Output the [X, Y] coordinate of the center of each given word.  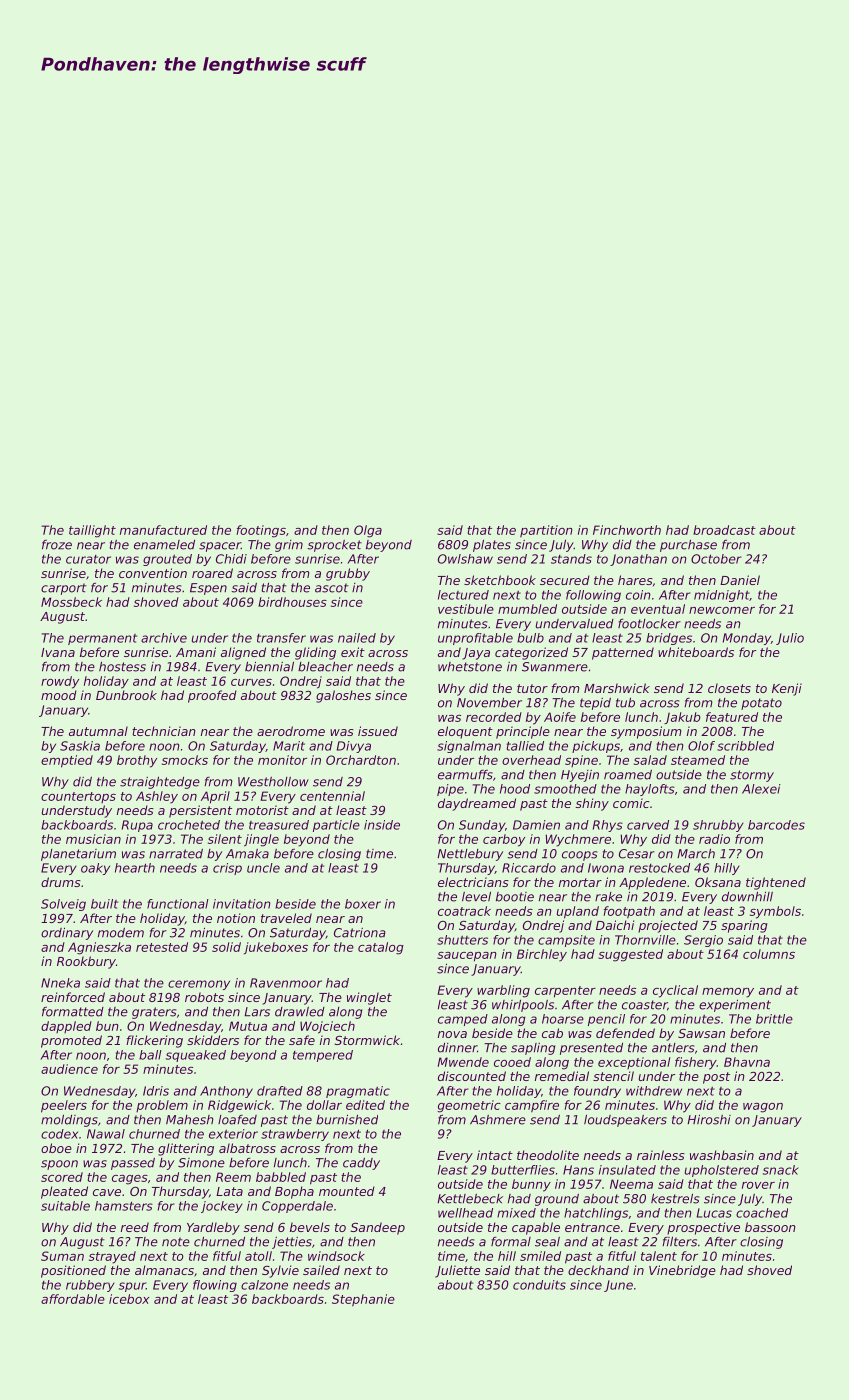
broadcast [724, 530]
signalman [469, 747]
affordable [73, 1299]
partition [546, 531]
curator [88, 559]
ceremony [199, 985]
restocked [659, 868]
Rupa [137, 826]
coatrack [464, 911]
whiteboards [696, 652]
